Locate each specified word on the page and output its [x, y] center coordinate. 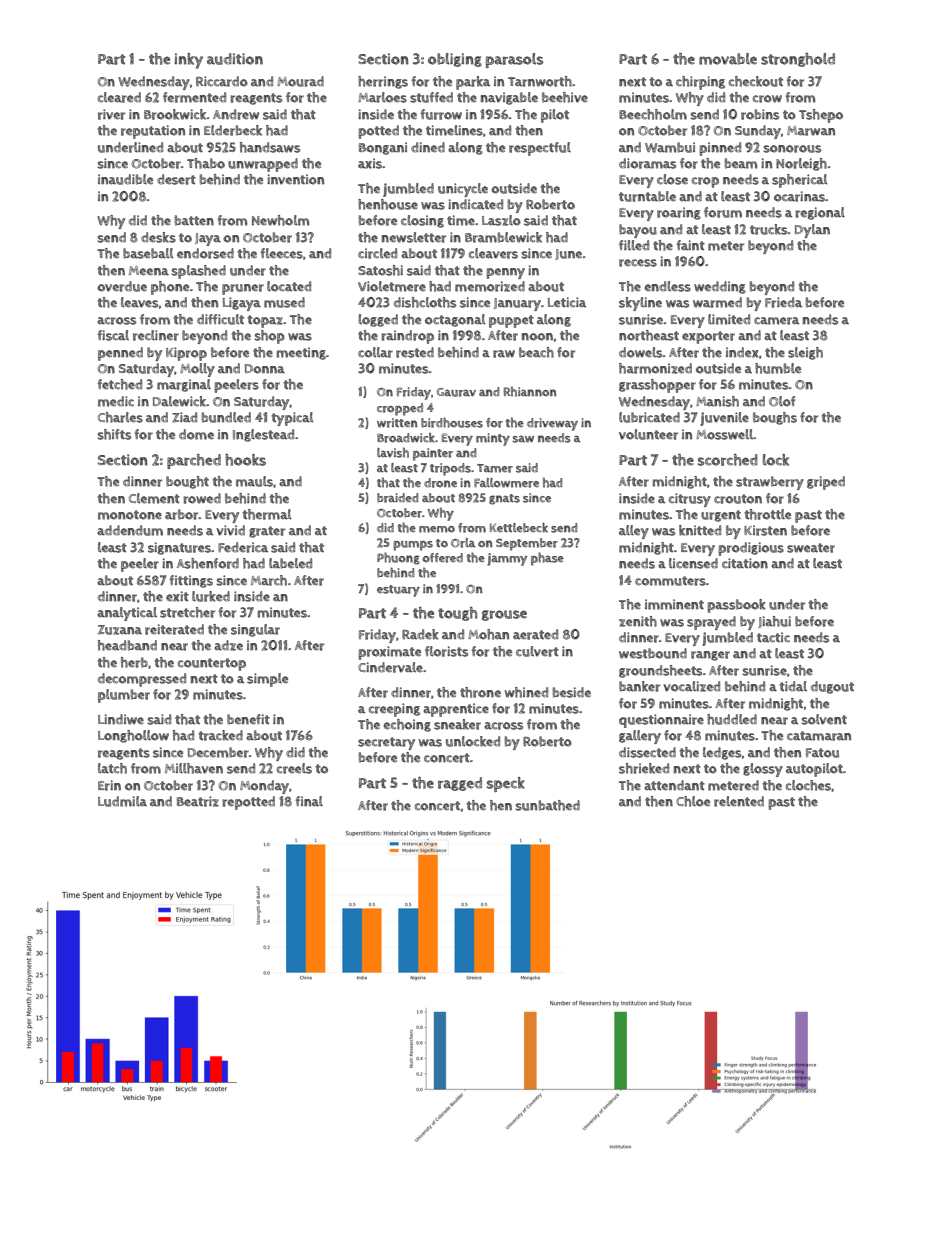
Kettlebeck [519, 528]
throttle [767, 514]
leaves [140, 302]
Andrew [236, 114]
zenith [638, 621]
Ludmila [122, 801]
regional [820, 213]
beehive [565, 97]
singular [255, 630]
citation [745, 563]
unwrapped [263, 165]
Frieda [783, 302]
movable [728, 59]
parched [194, 461]
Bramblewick [503, 237]
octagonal [455, 320]
